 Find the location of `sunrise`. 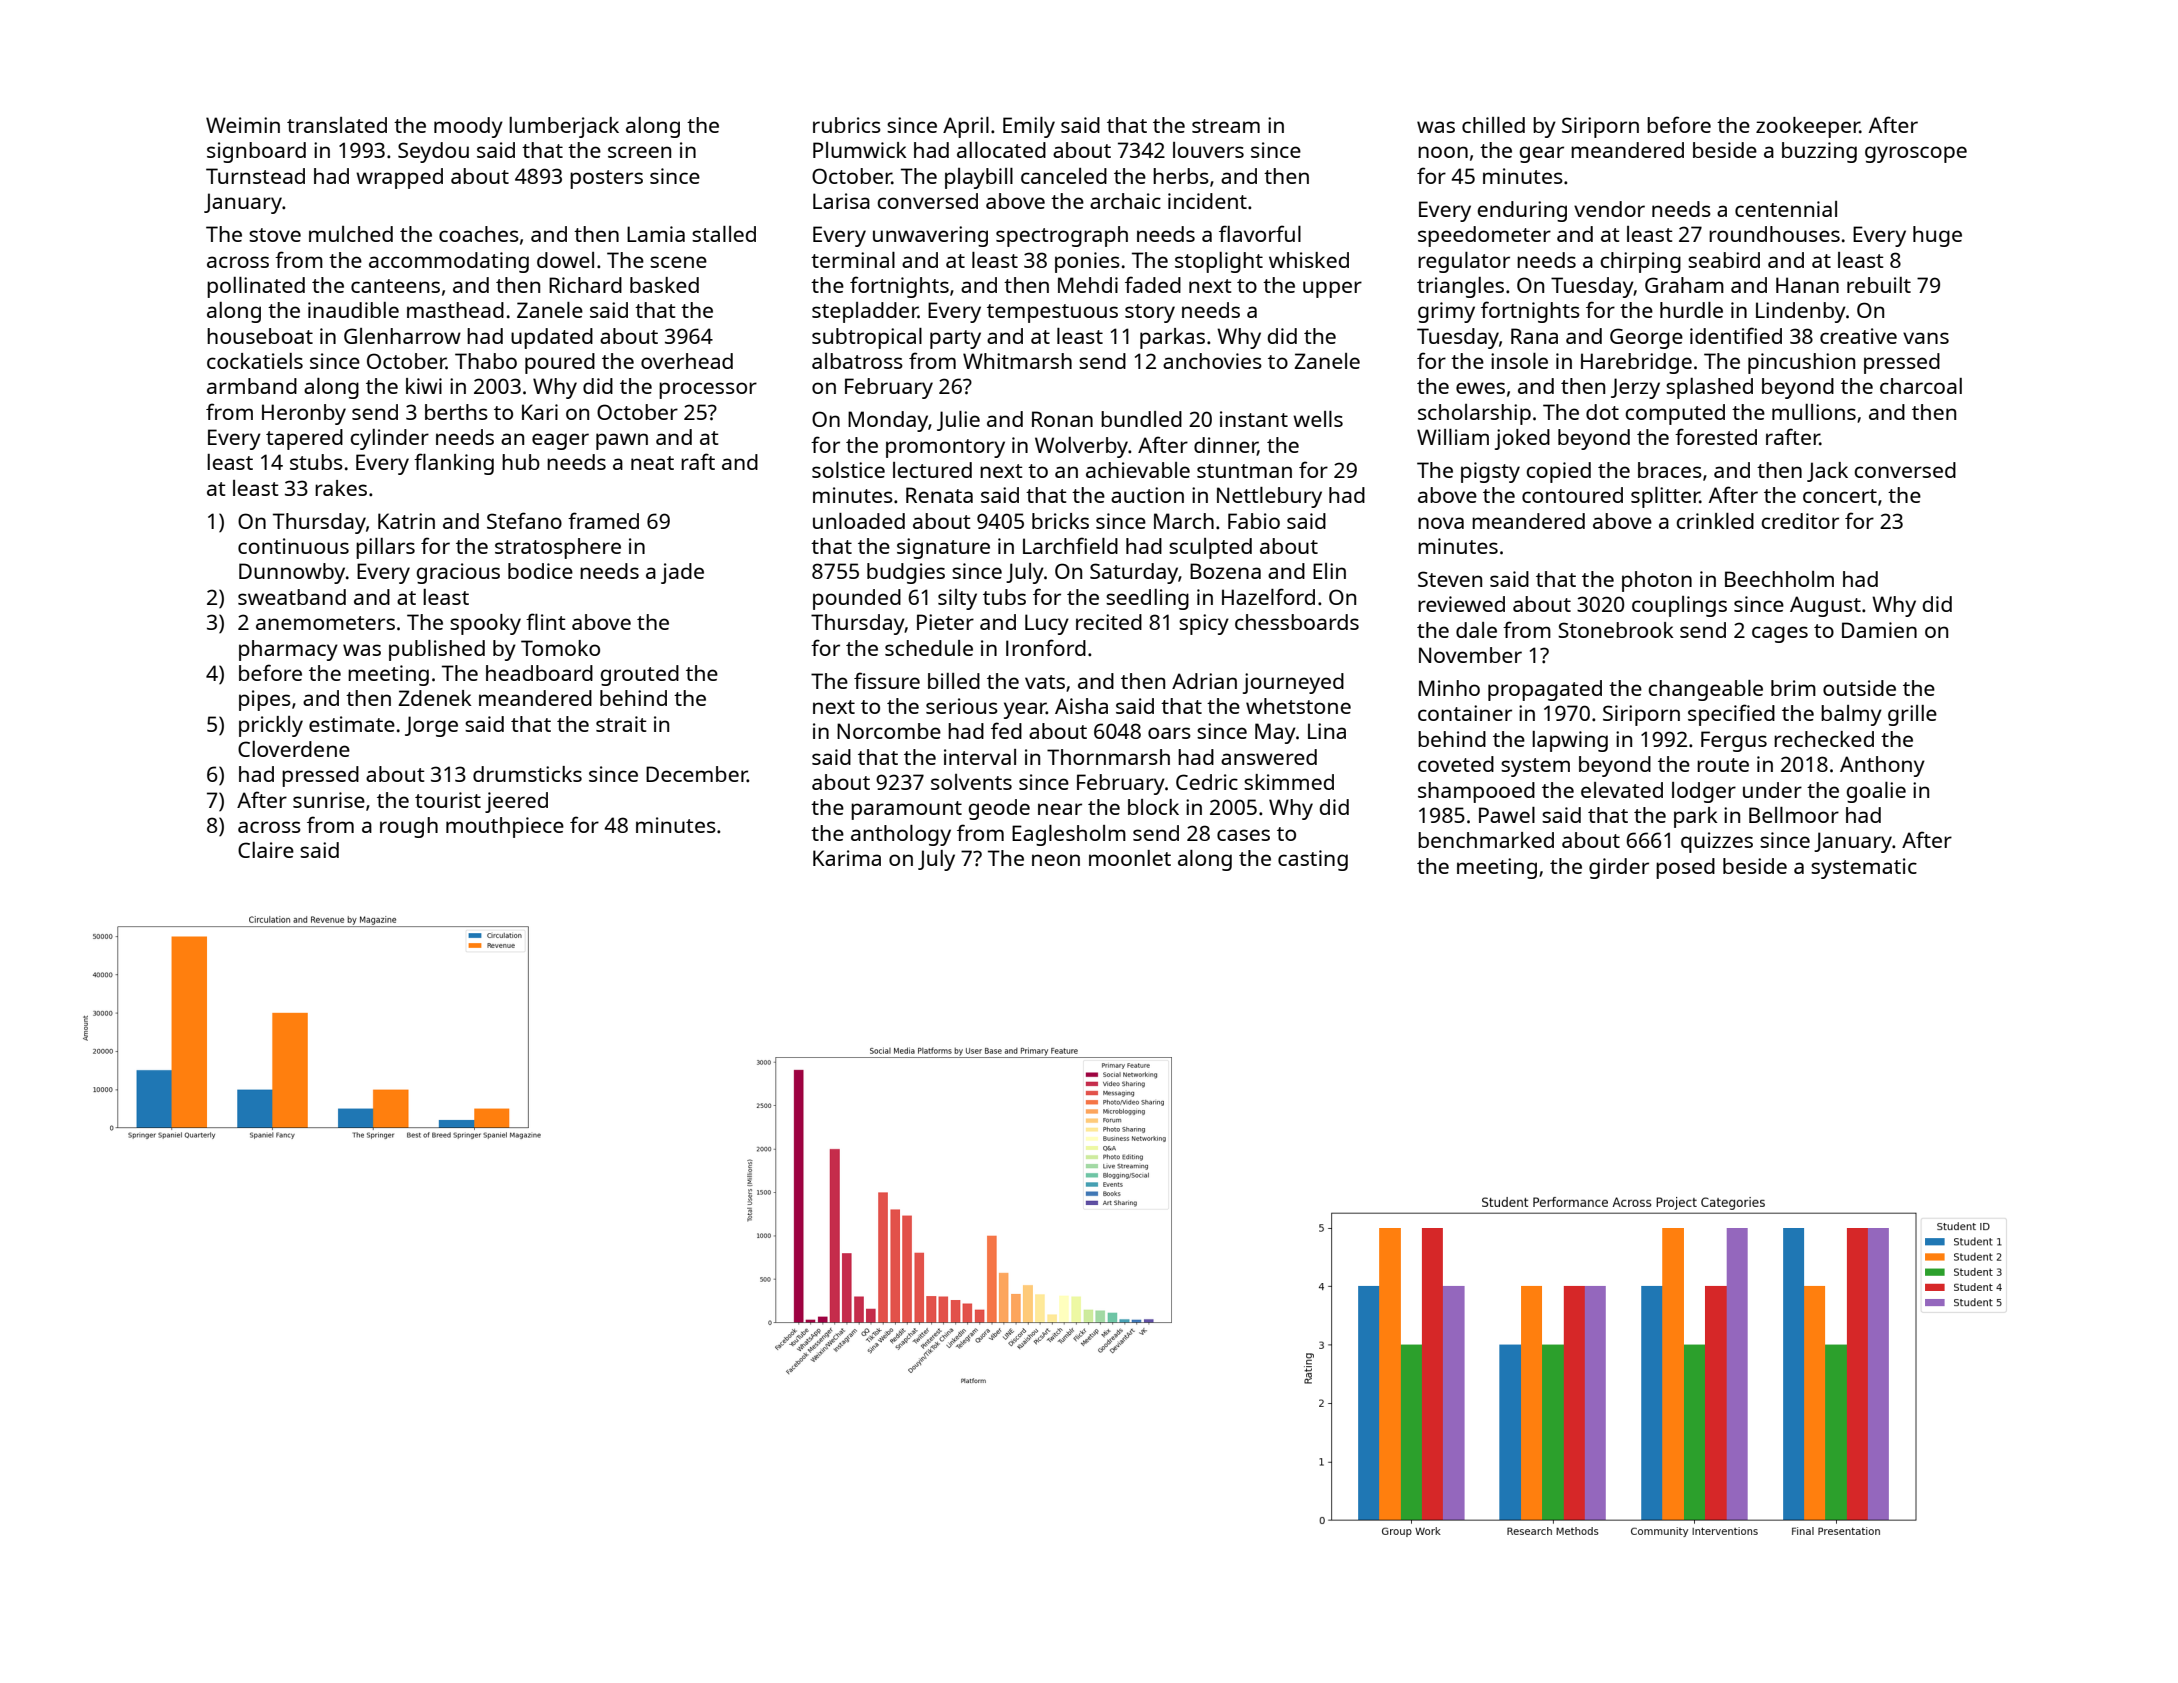

sunrise is located at coordinates (329, 800).
